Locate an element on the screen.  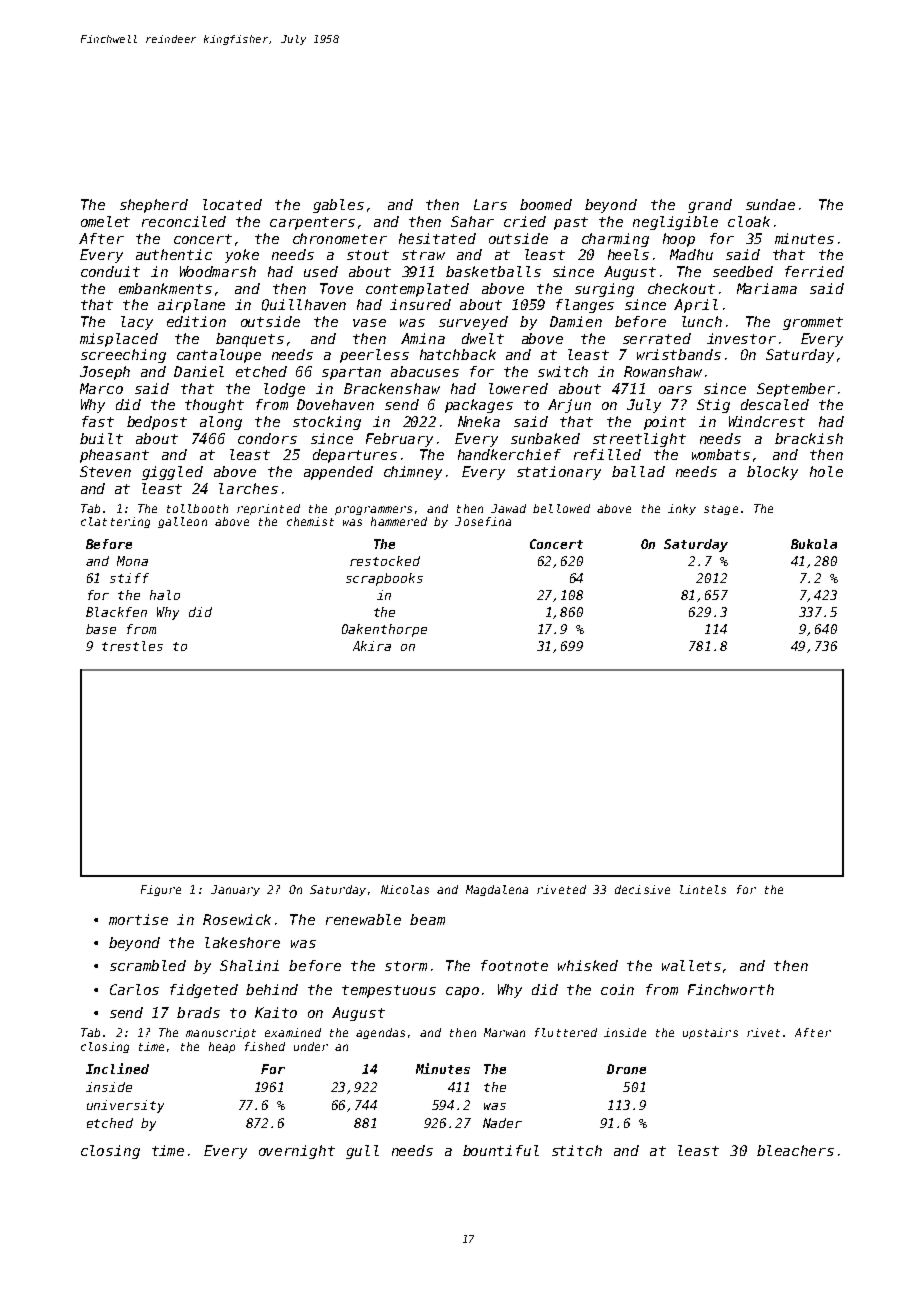
bleachers is located at coordinates (795, 1150).
